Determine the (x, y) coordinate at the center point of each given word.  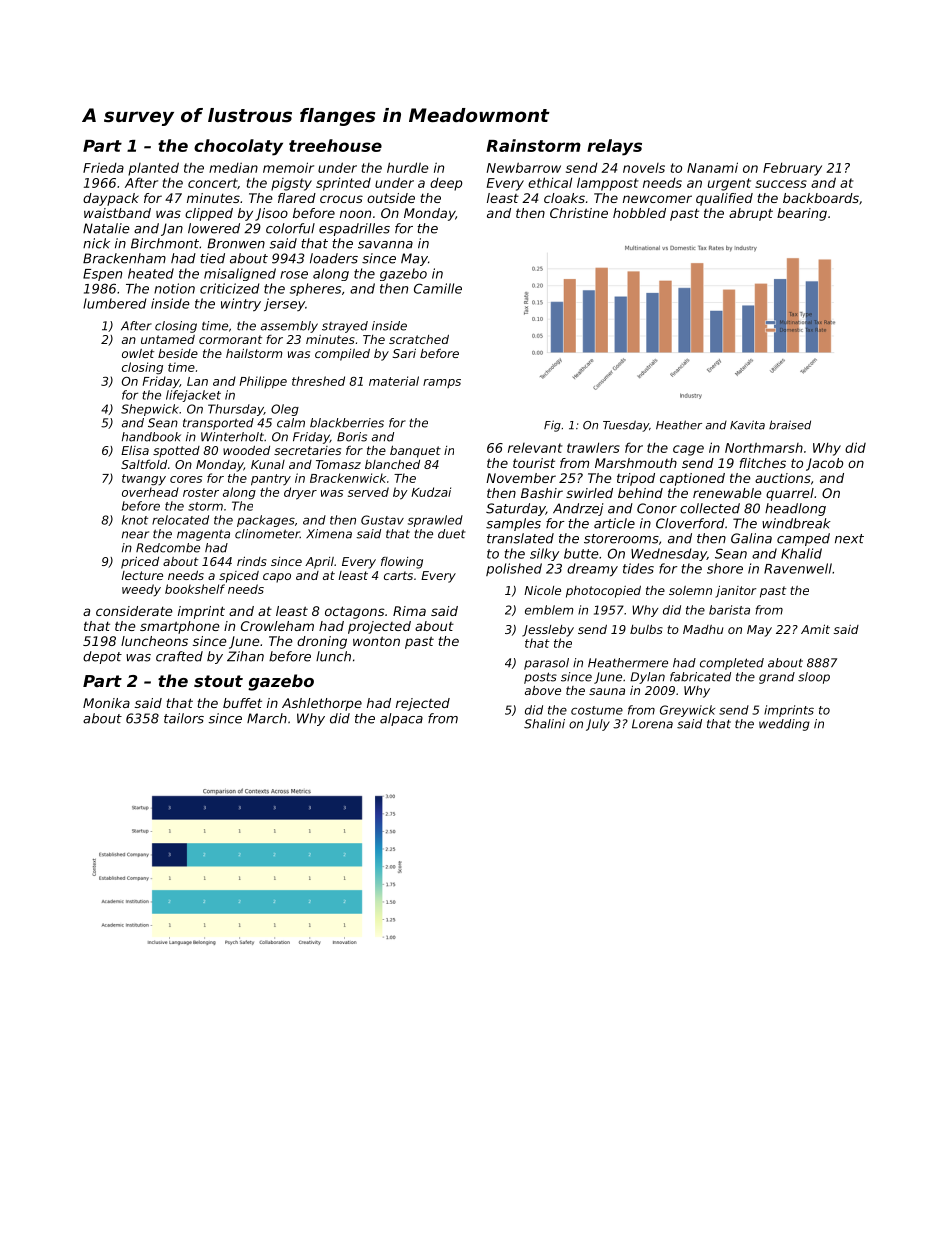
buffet (242, 703)
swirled (589, 493)
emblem (549, 610)
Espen (102, 275)
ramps (442, 383)
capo (277, 578)
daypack (111, 199)
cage (688, 450)
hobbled (639, 213)
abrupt (751, 214)
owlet (138, 353)
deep (446, 184)
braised (790, 425)
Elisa (135, 450)
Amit (815, 629)
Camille (438, 288)
